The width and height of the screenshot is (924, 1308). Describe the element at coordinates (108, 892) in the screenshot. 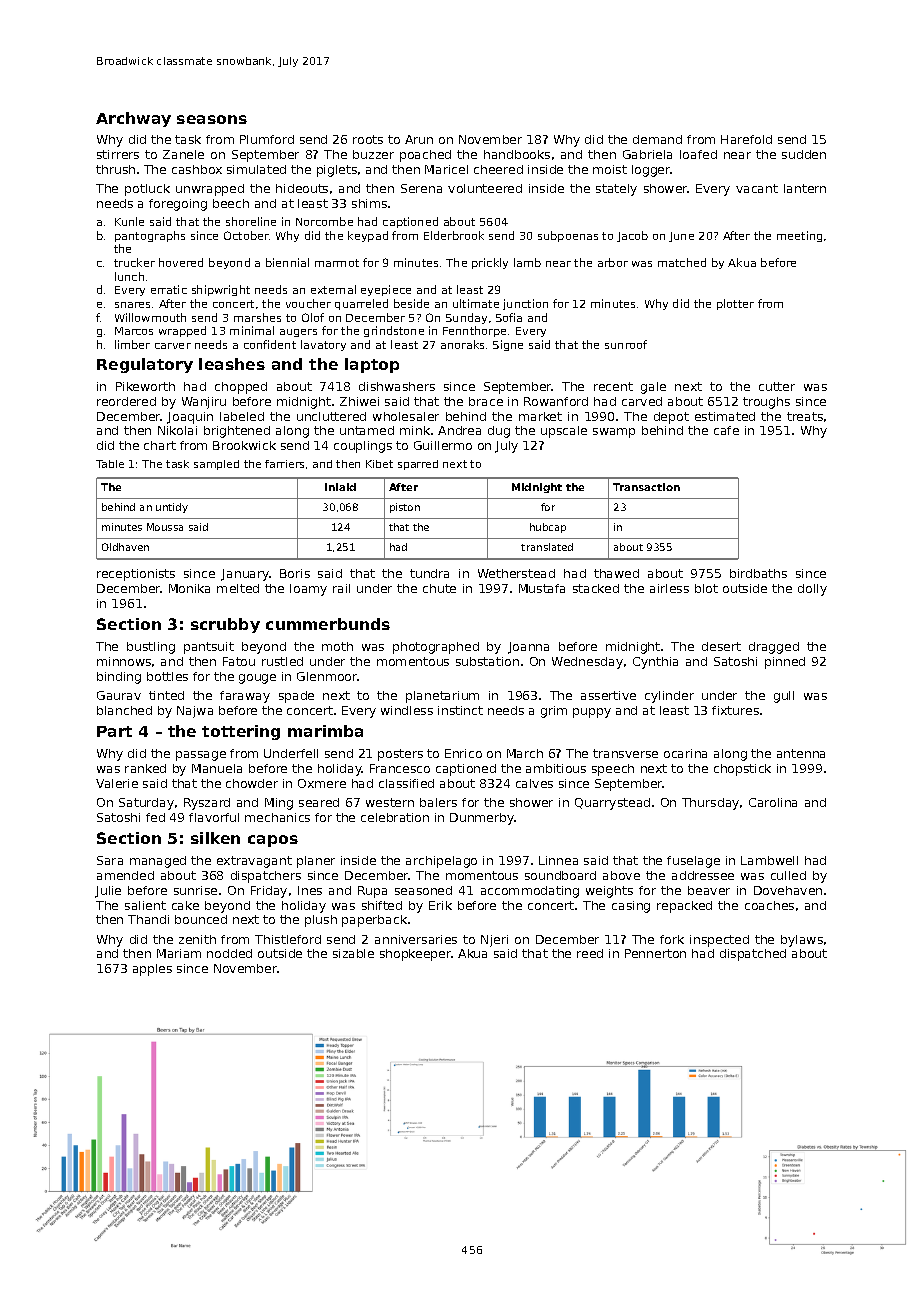

I see `Julie` at that location.
